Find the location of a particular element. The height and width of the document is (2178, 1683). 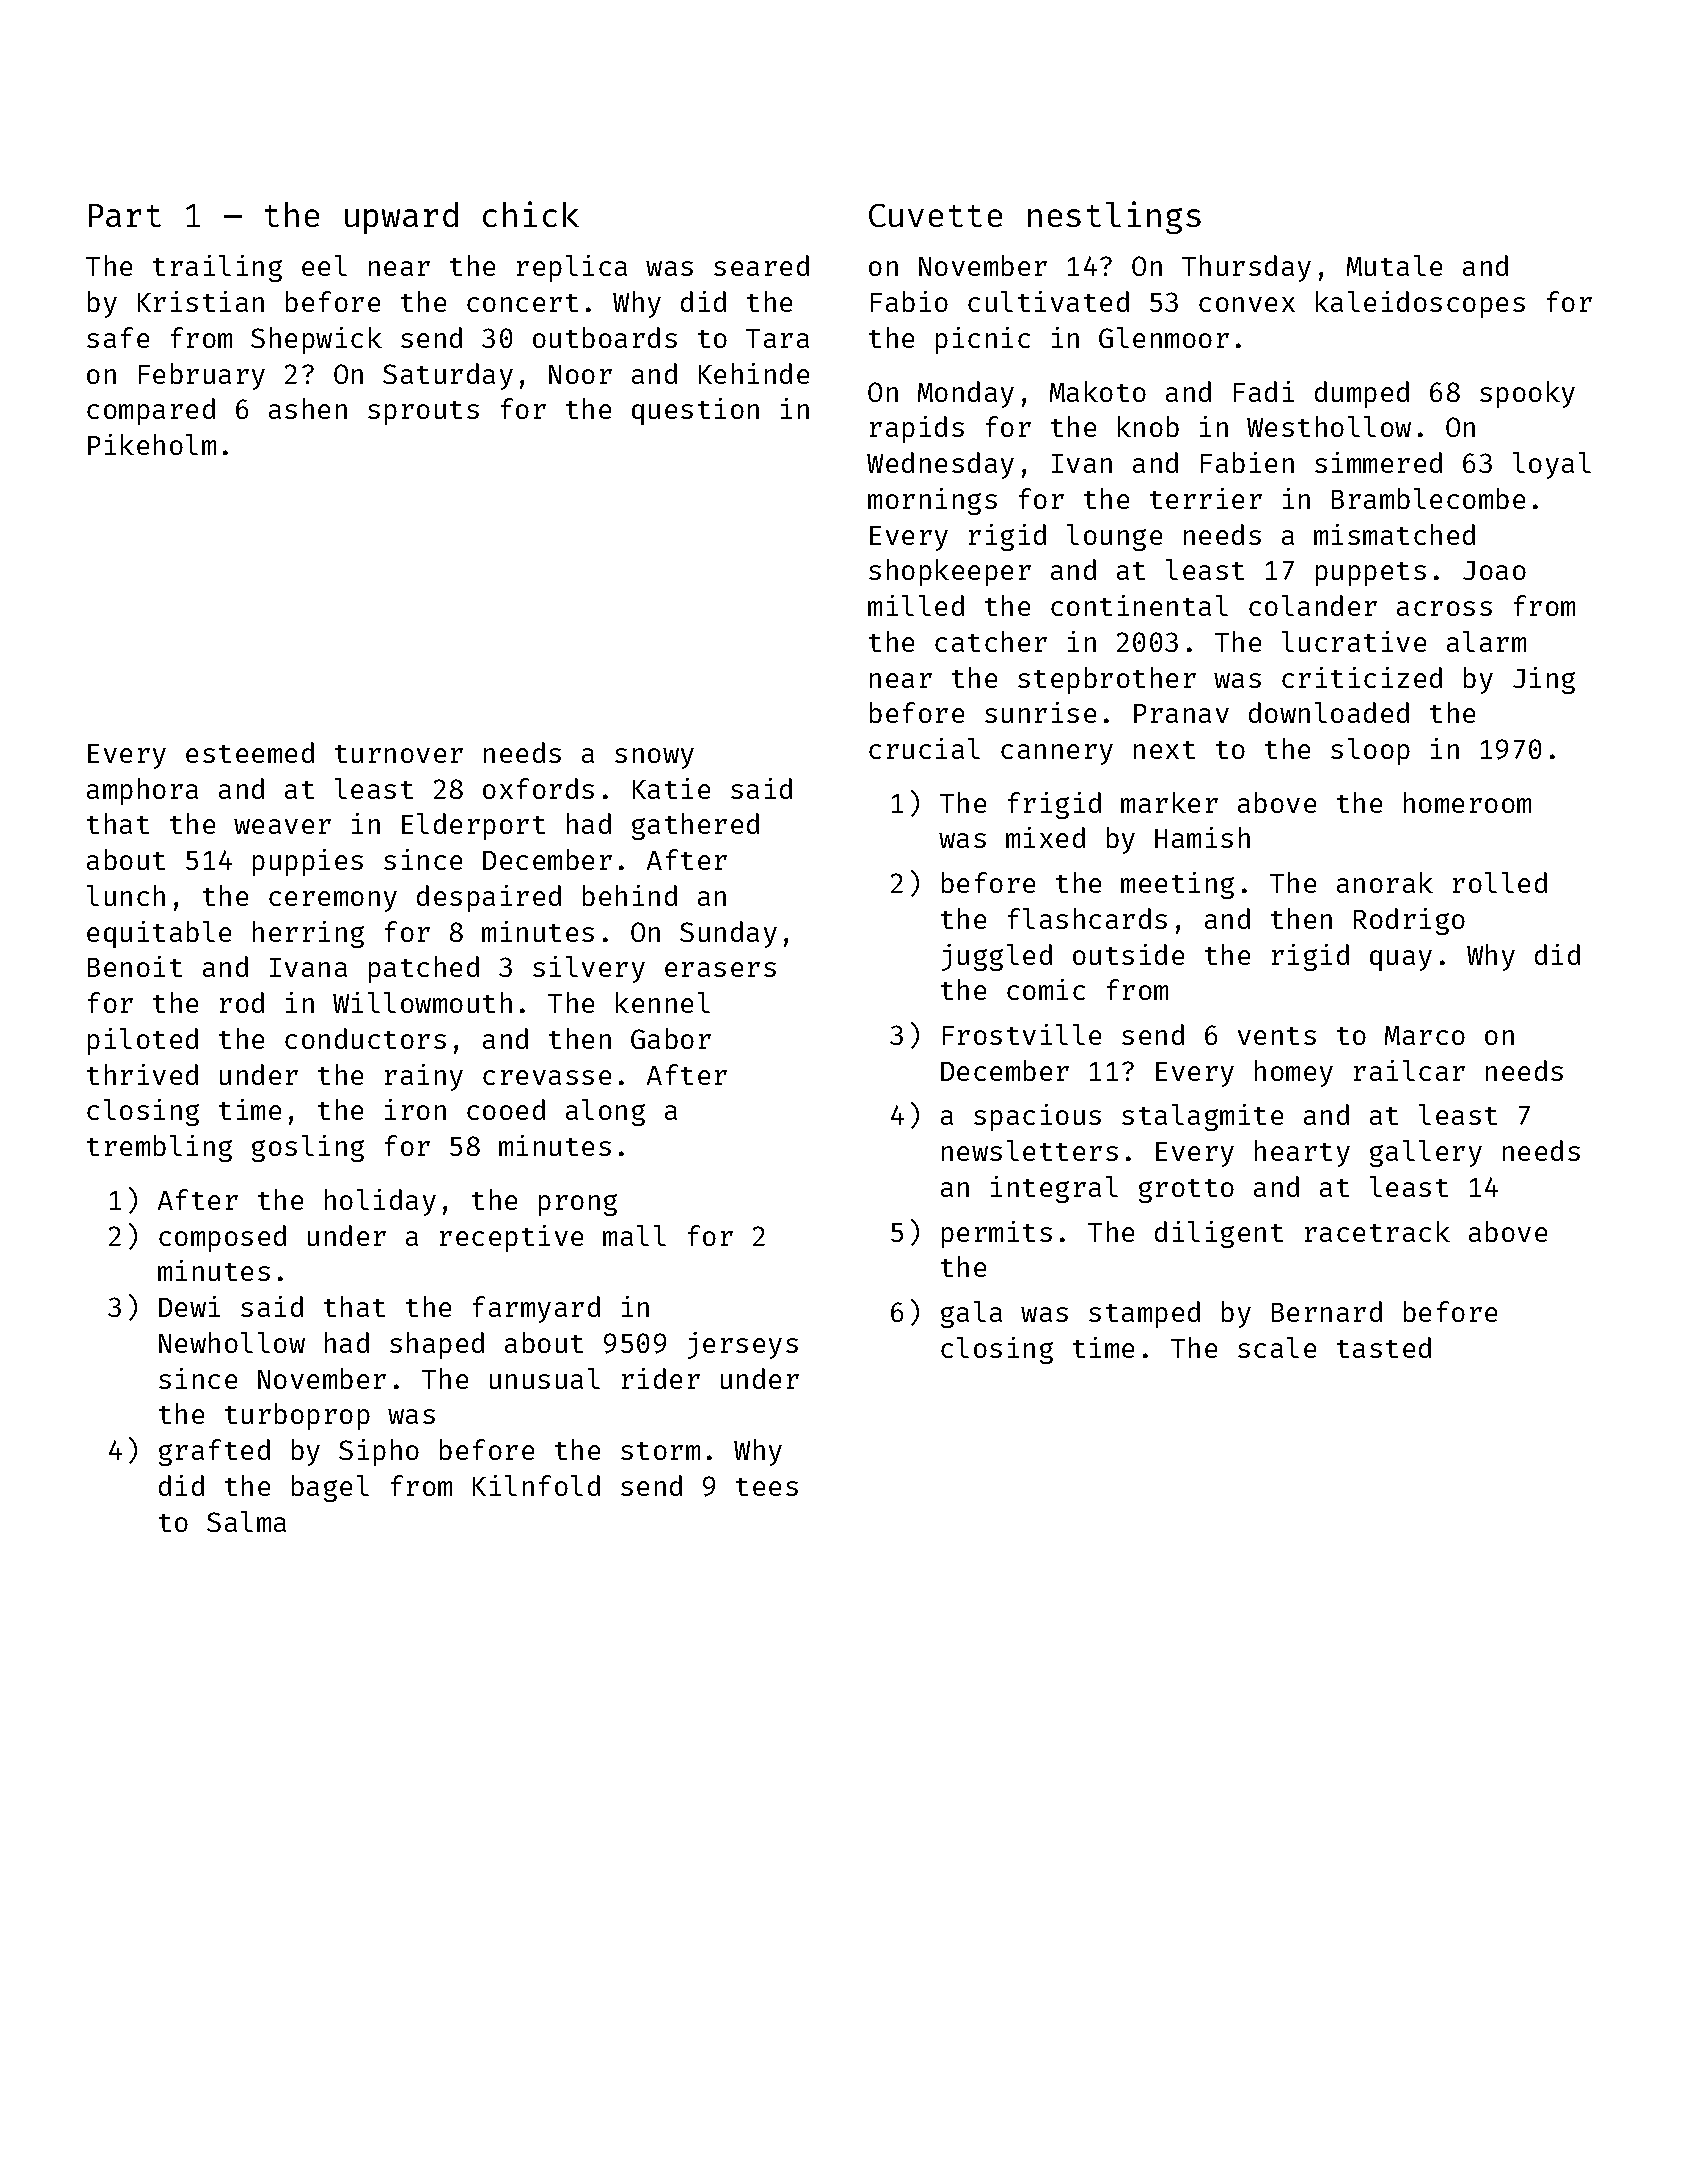

equitable is located at coordinates (159, 934).
